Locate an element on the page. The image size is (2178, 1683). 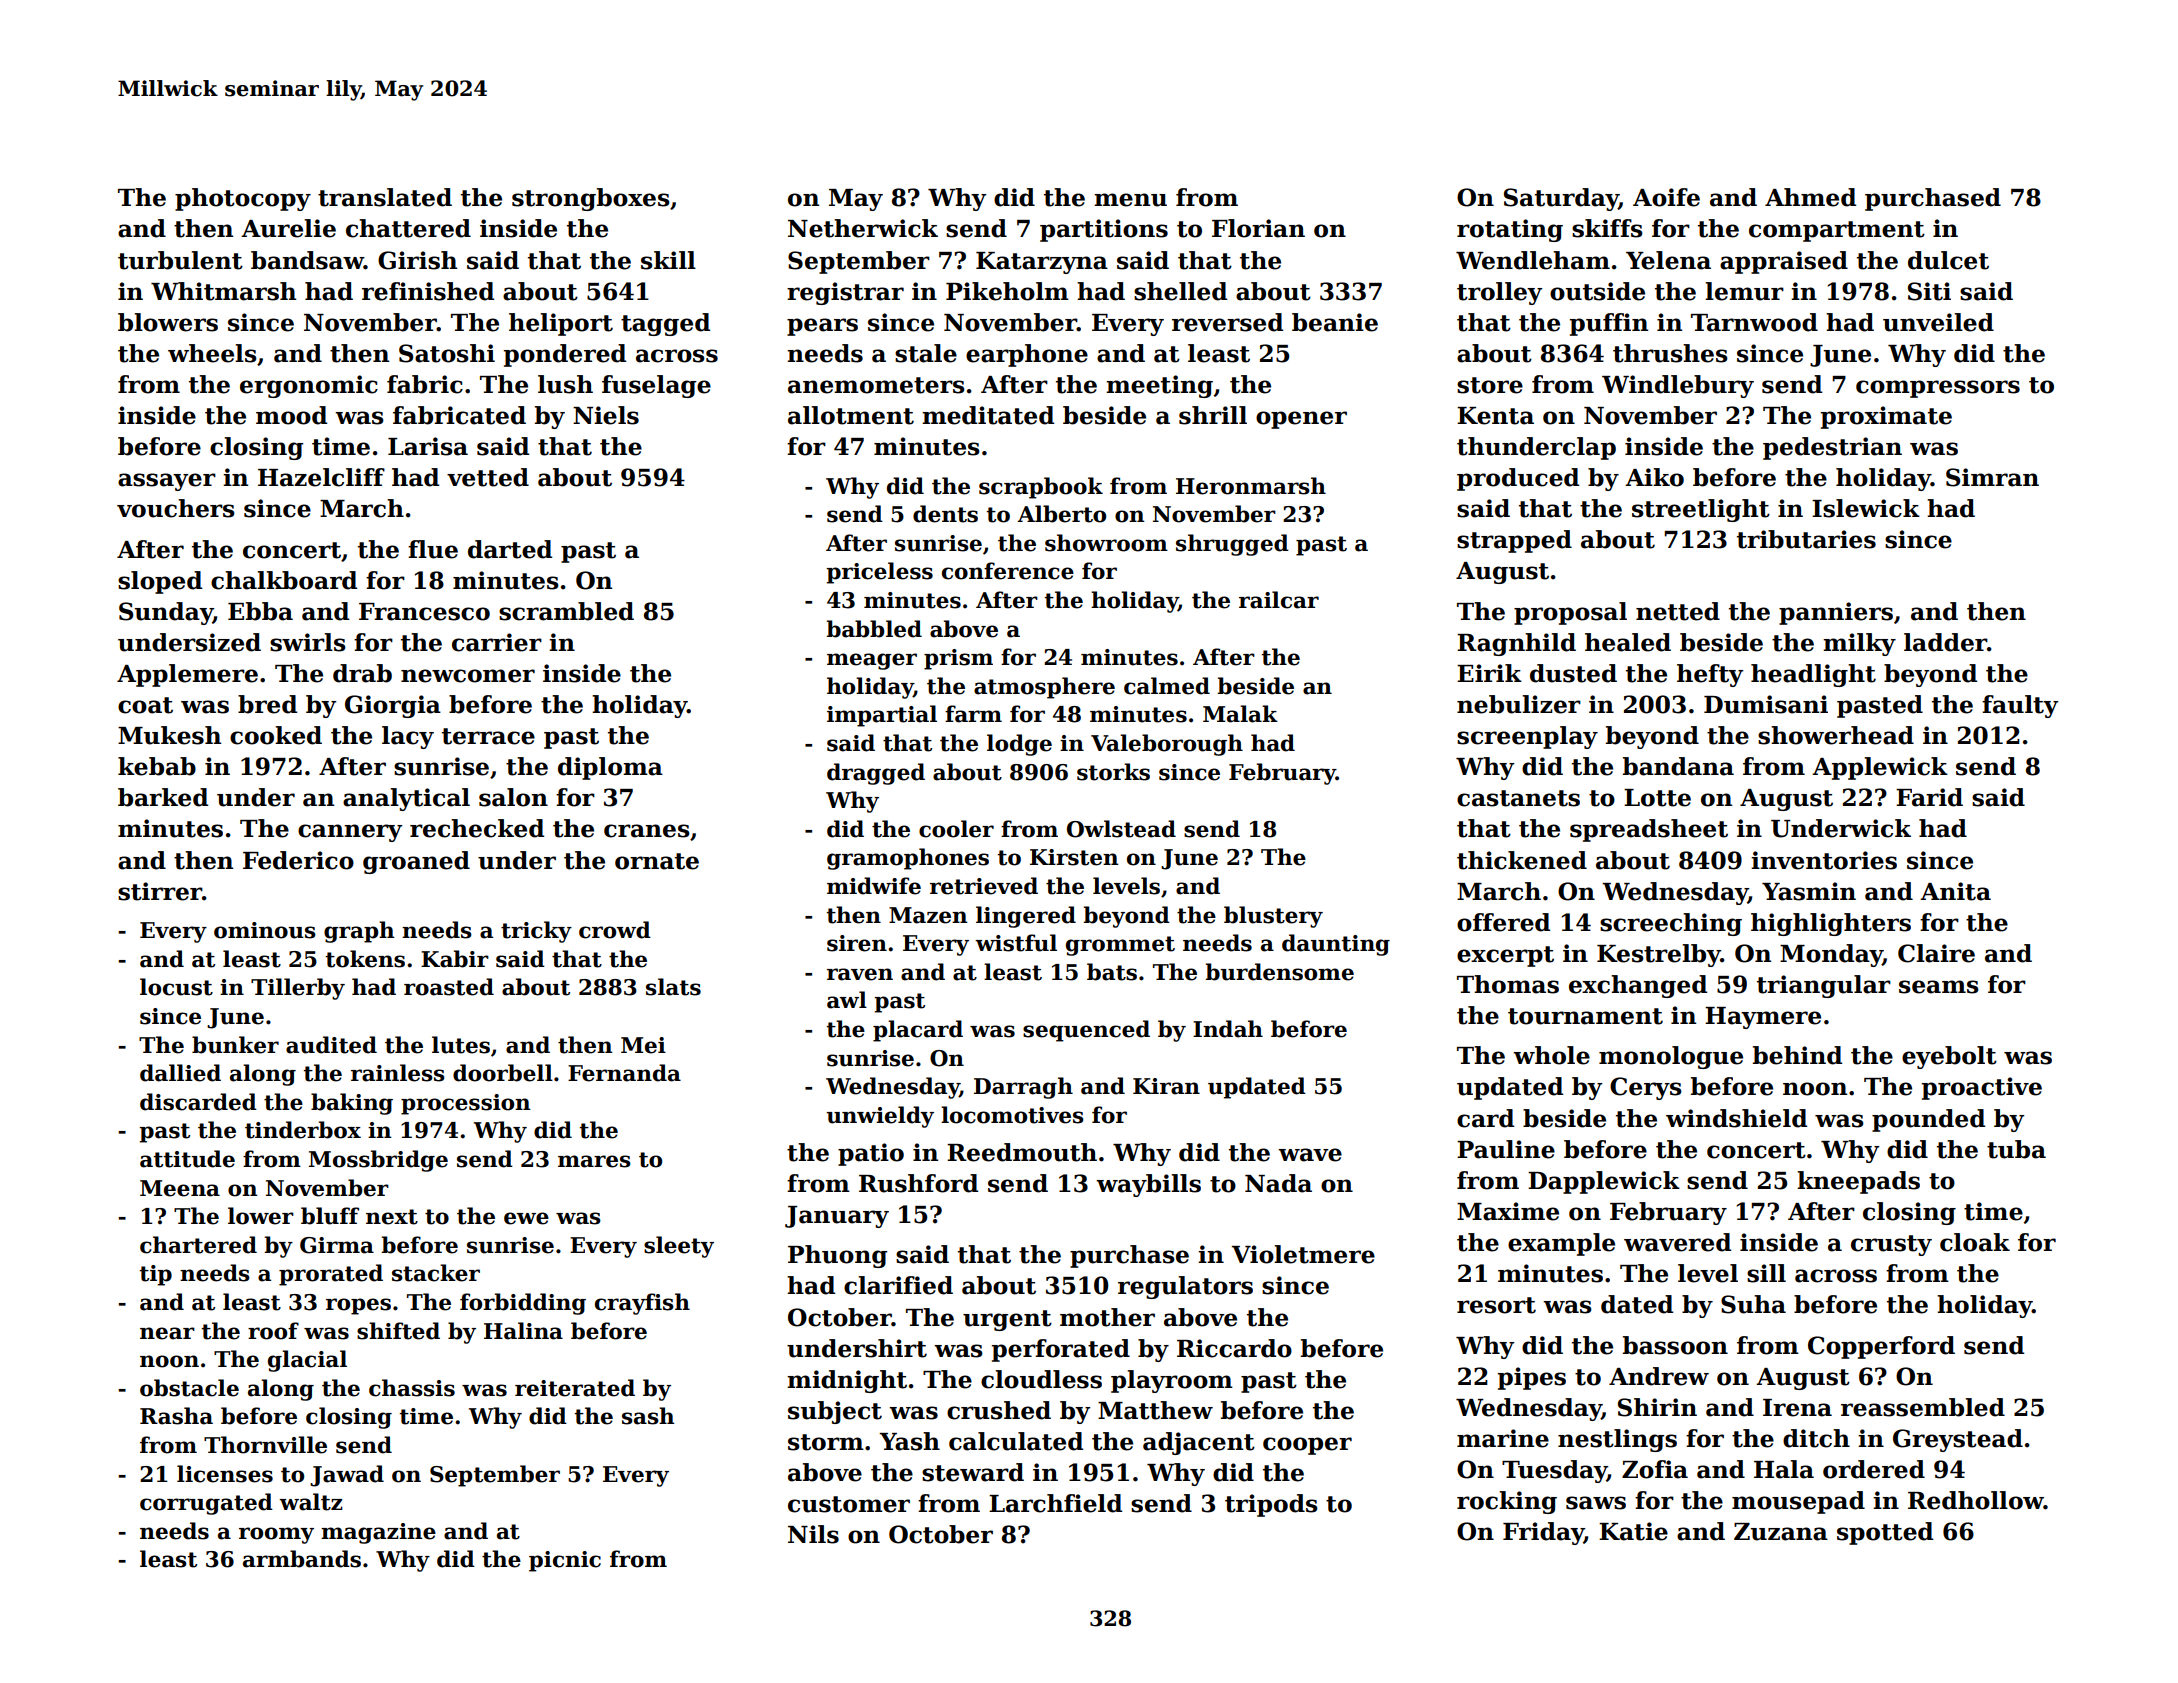
opener is located at coordinates (1301, 420).
